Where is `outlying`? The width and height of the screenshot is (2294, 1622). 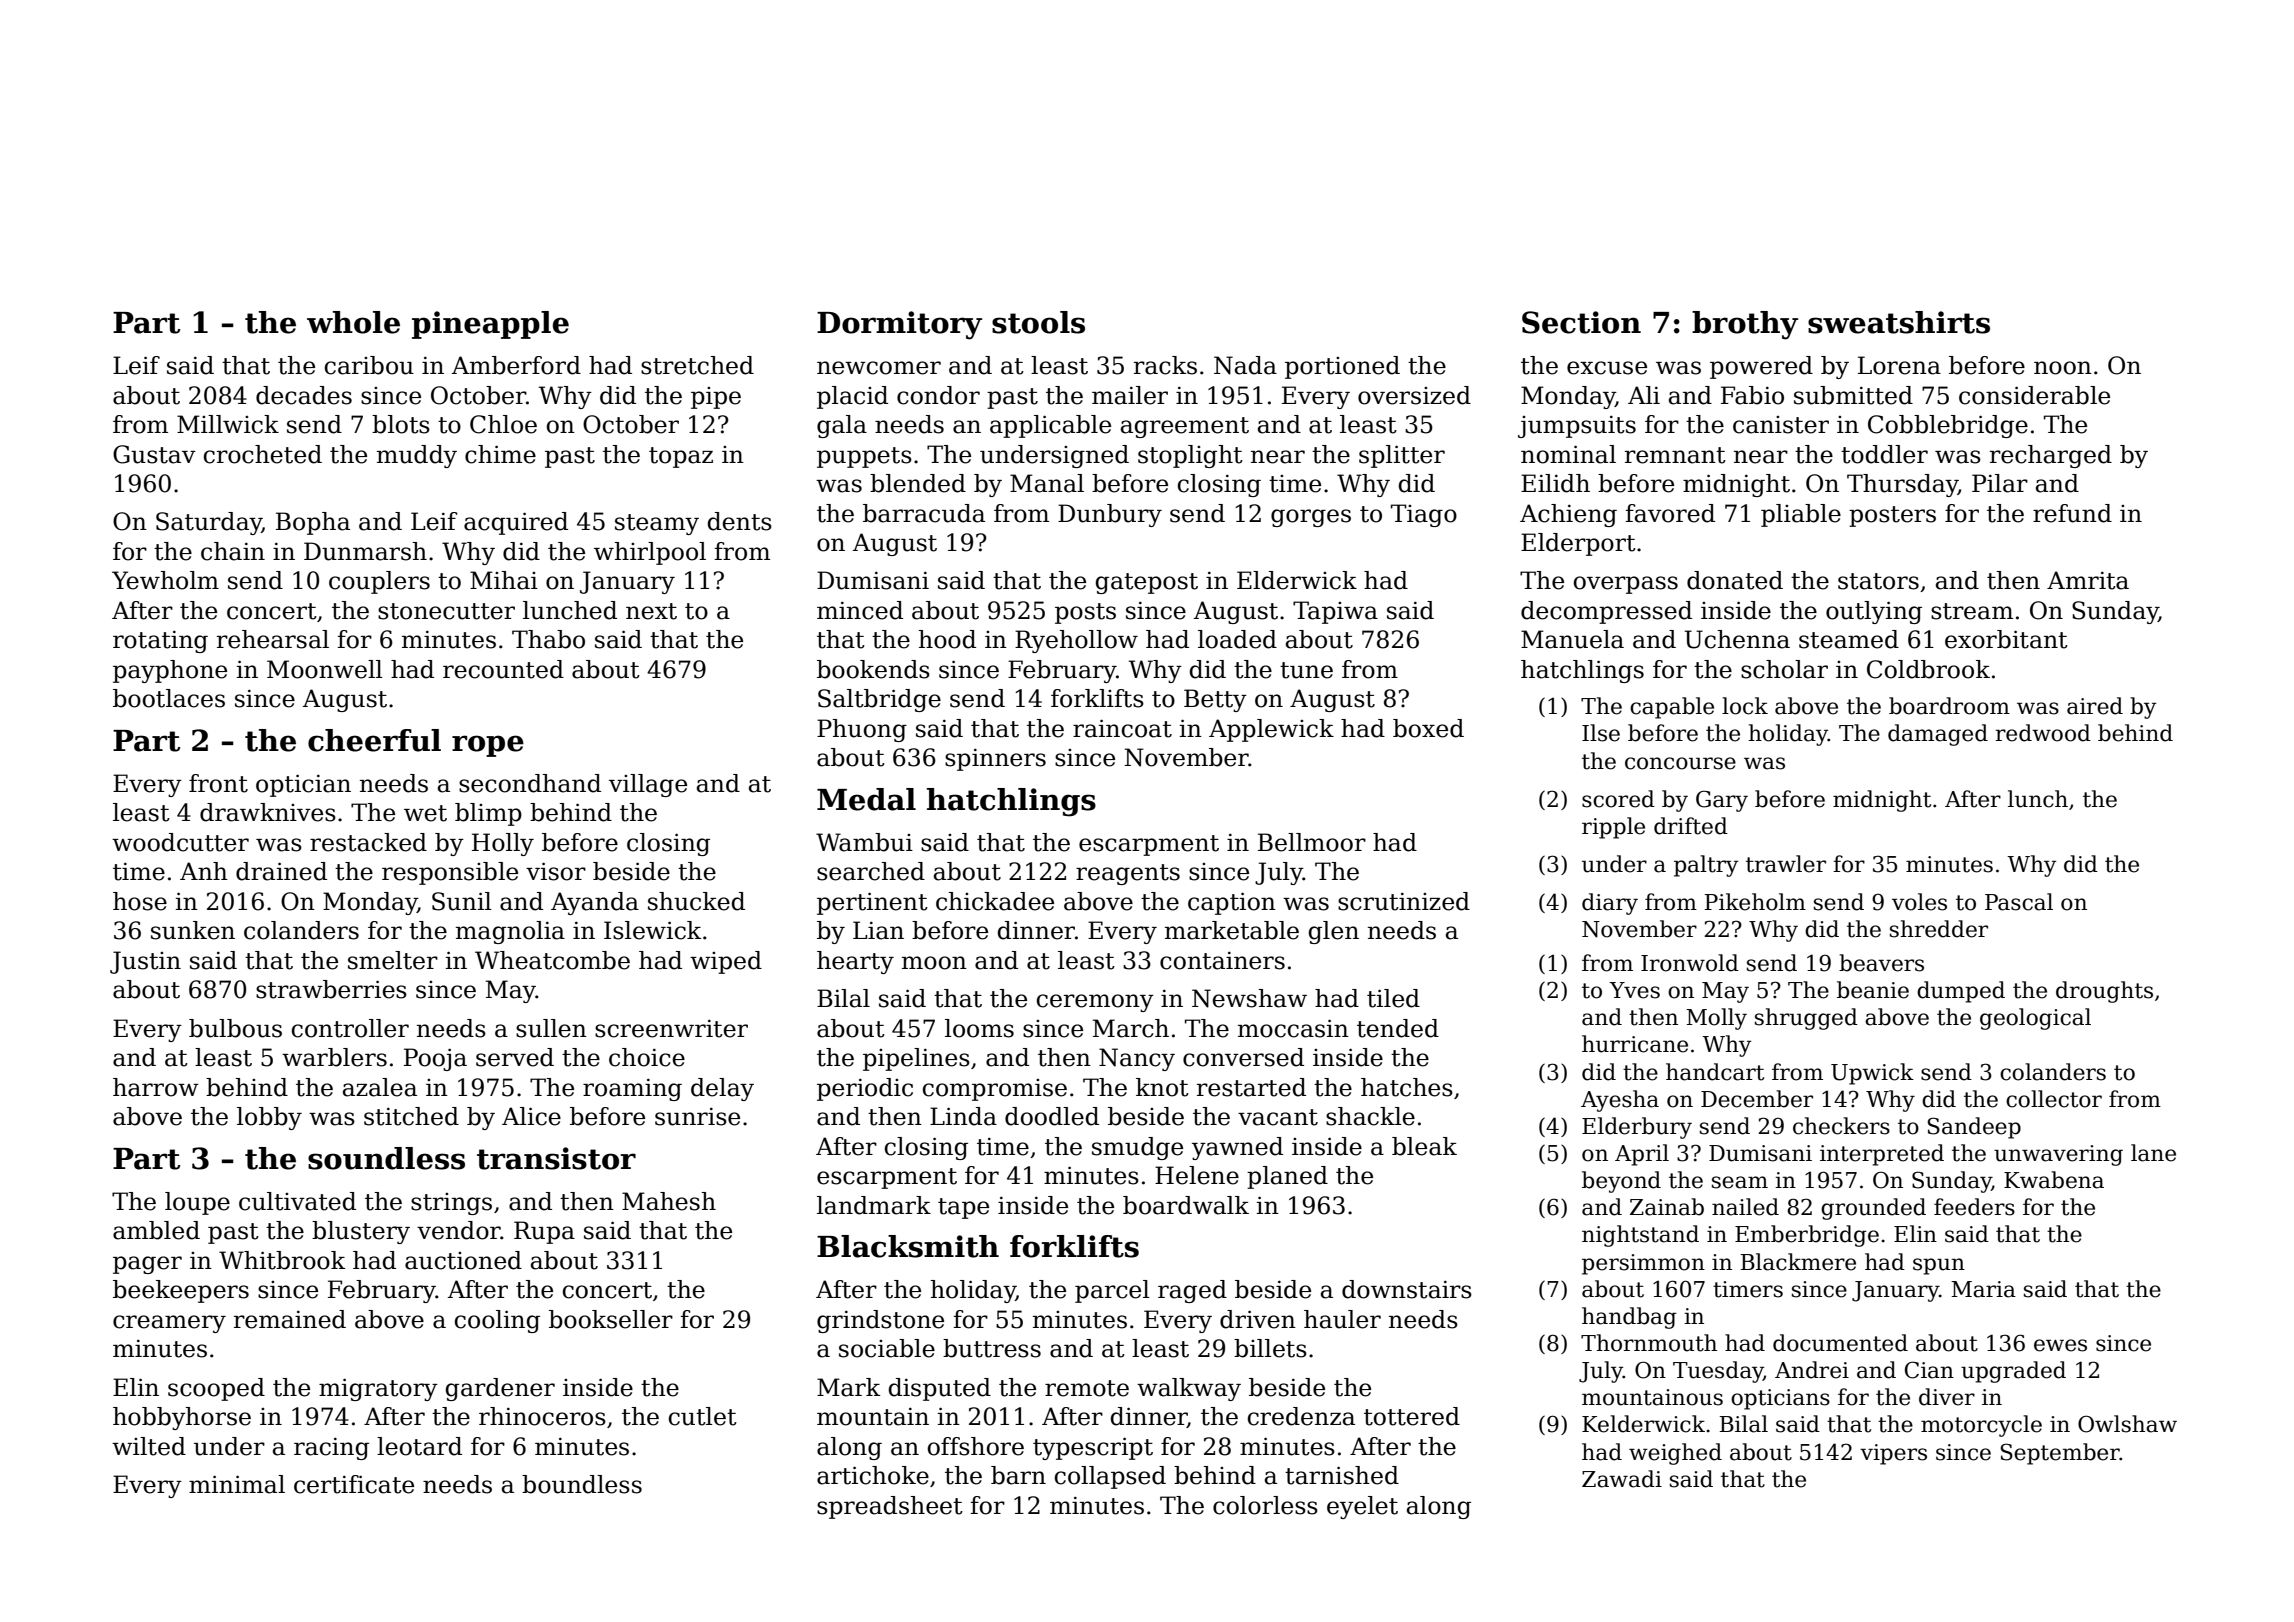 outlying is located at coordinates (1874, 612).
